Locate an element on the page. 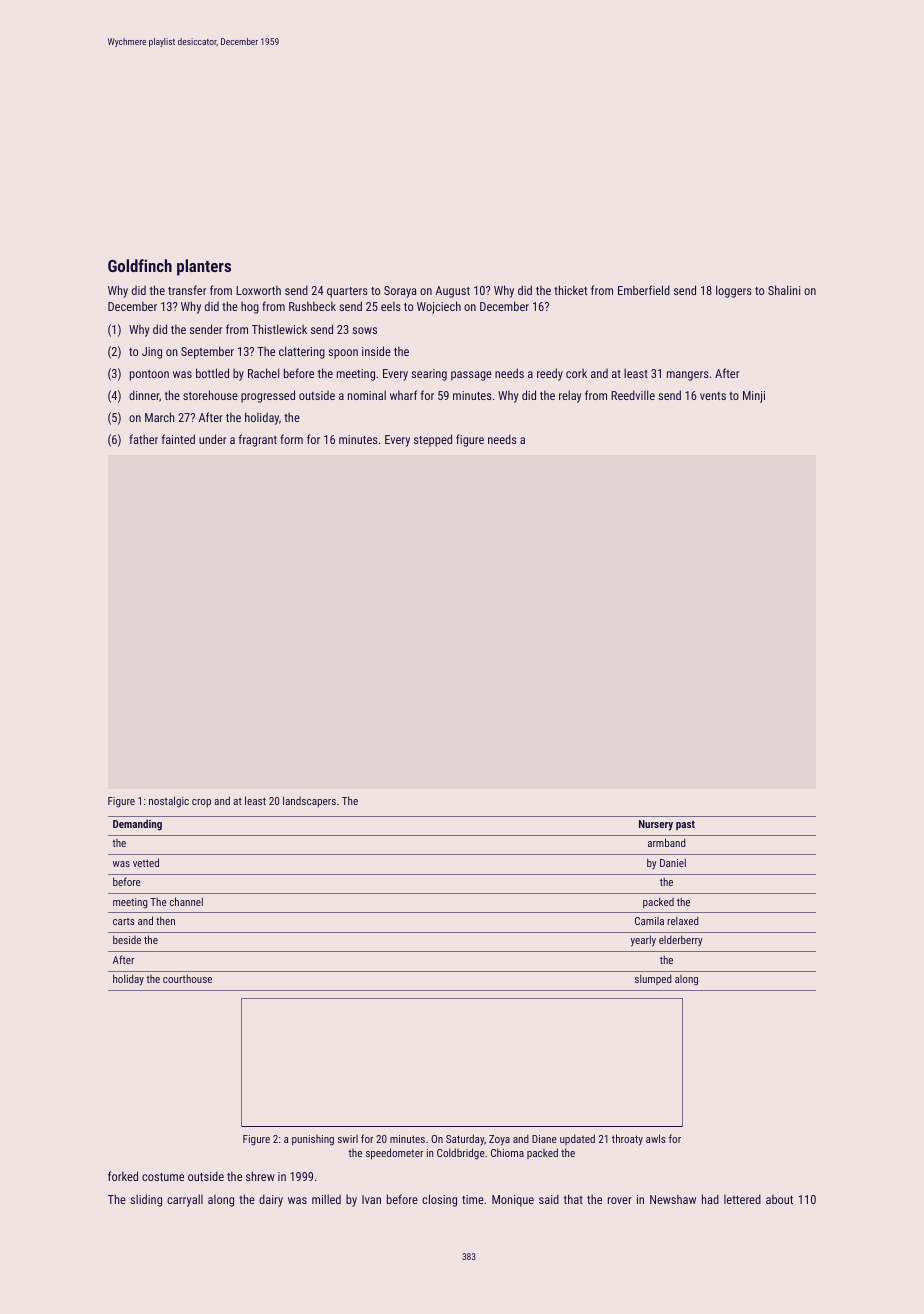 Image resolution: width=924 pixels, height=1314 pixels. Emberfield is located at coordinates (644, 290).
